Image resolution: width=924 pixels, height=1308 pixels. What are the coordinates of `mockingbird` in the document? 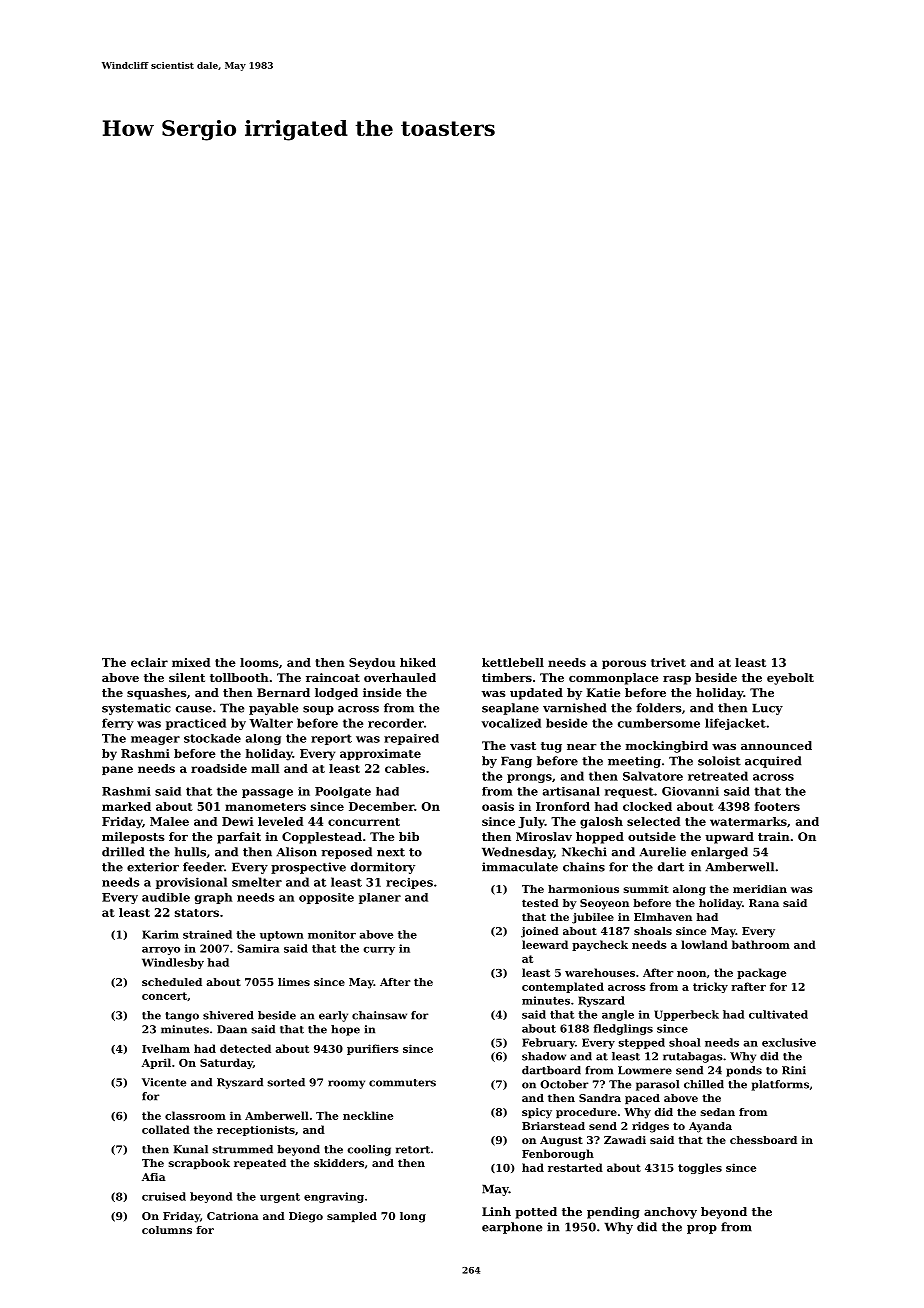 It's located at (667, 747).
